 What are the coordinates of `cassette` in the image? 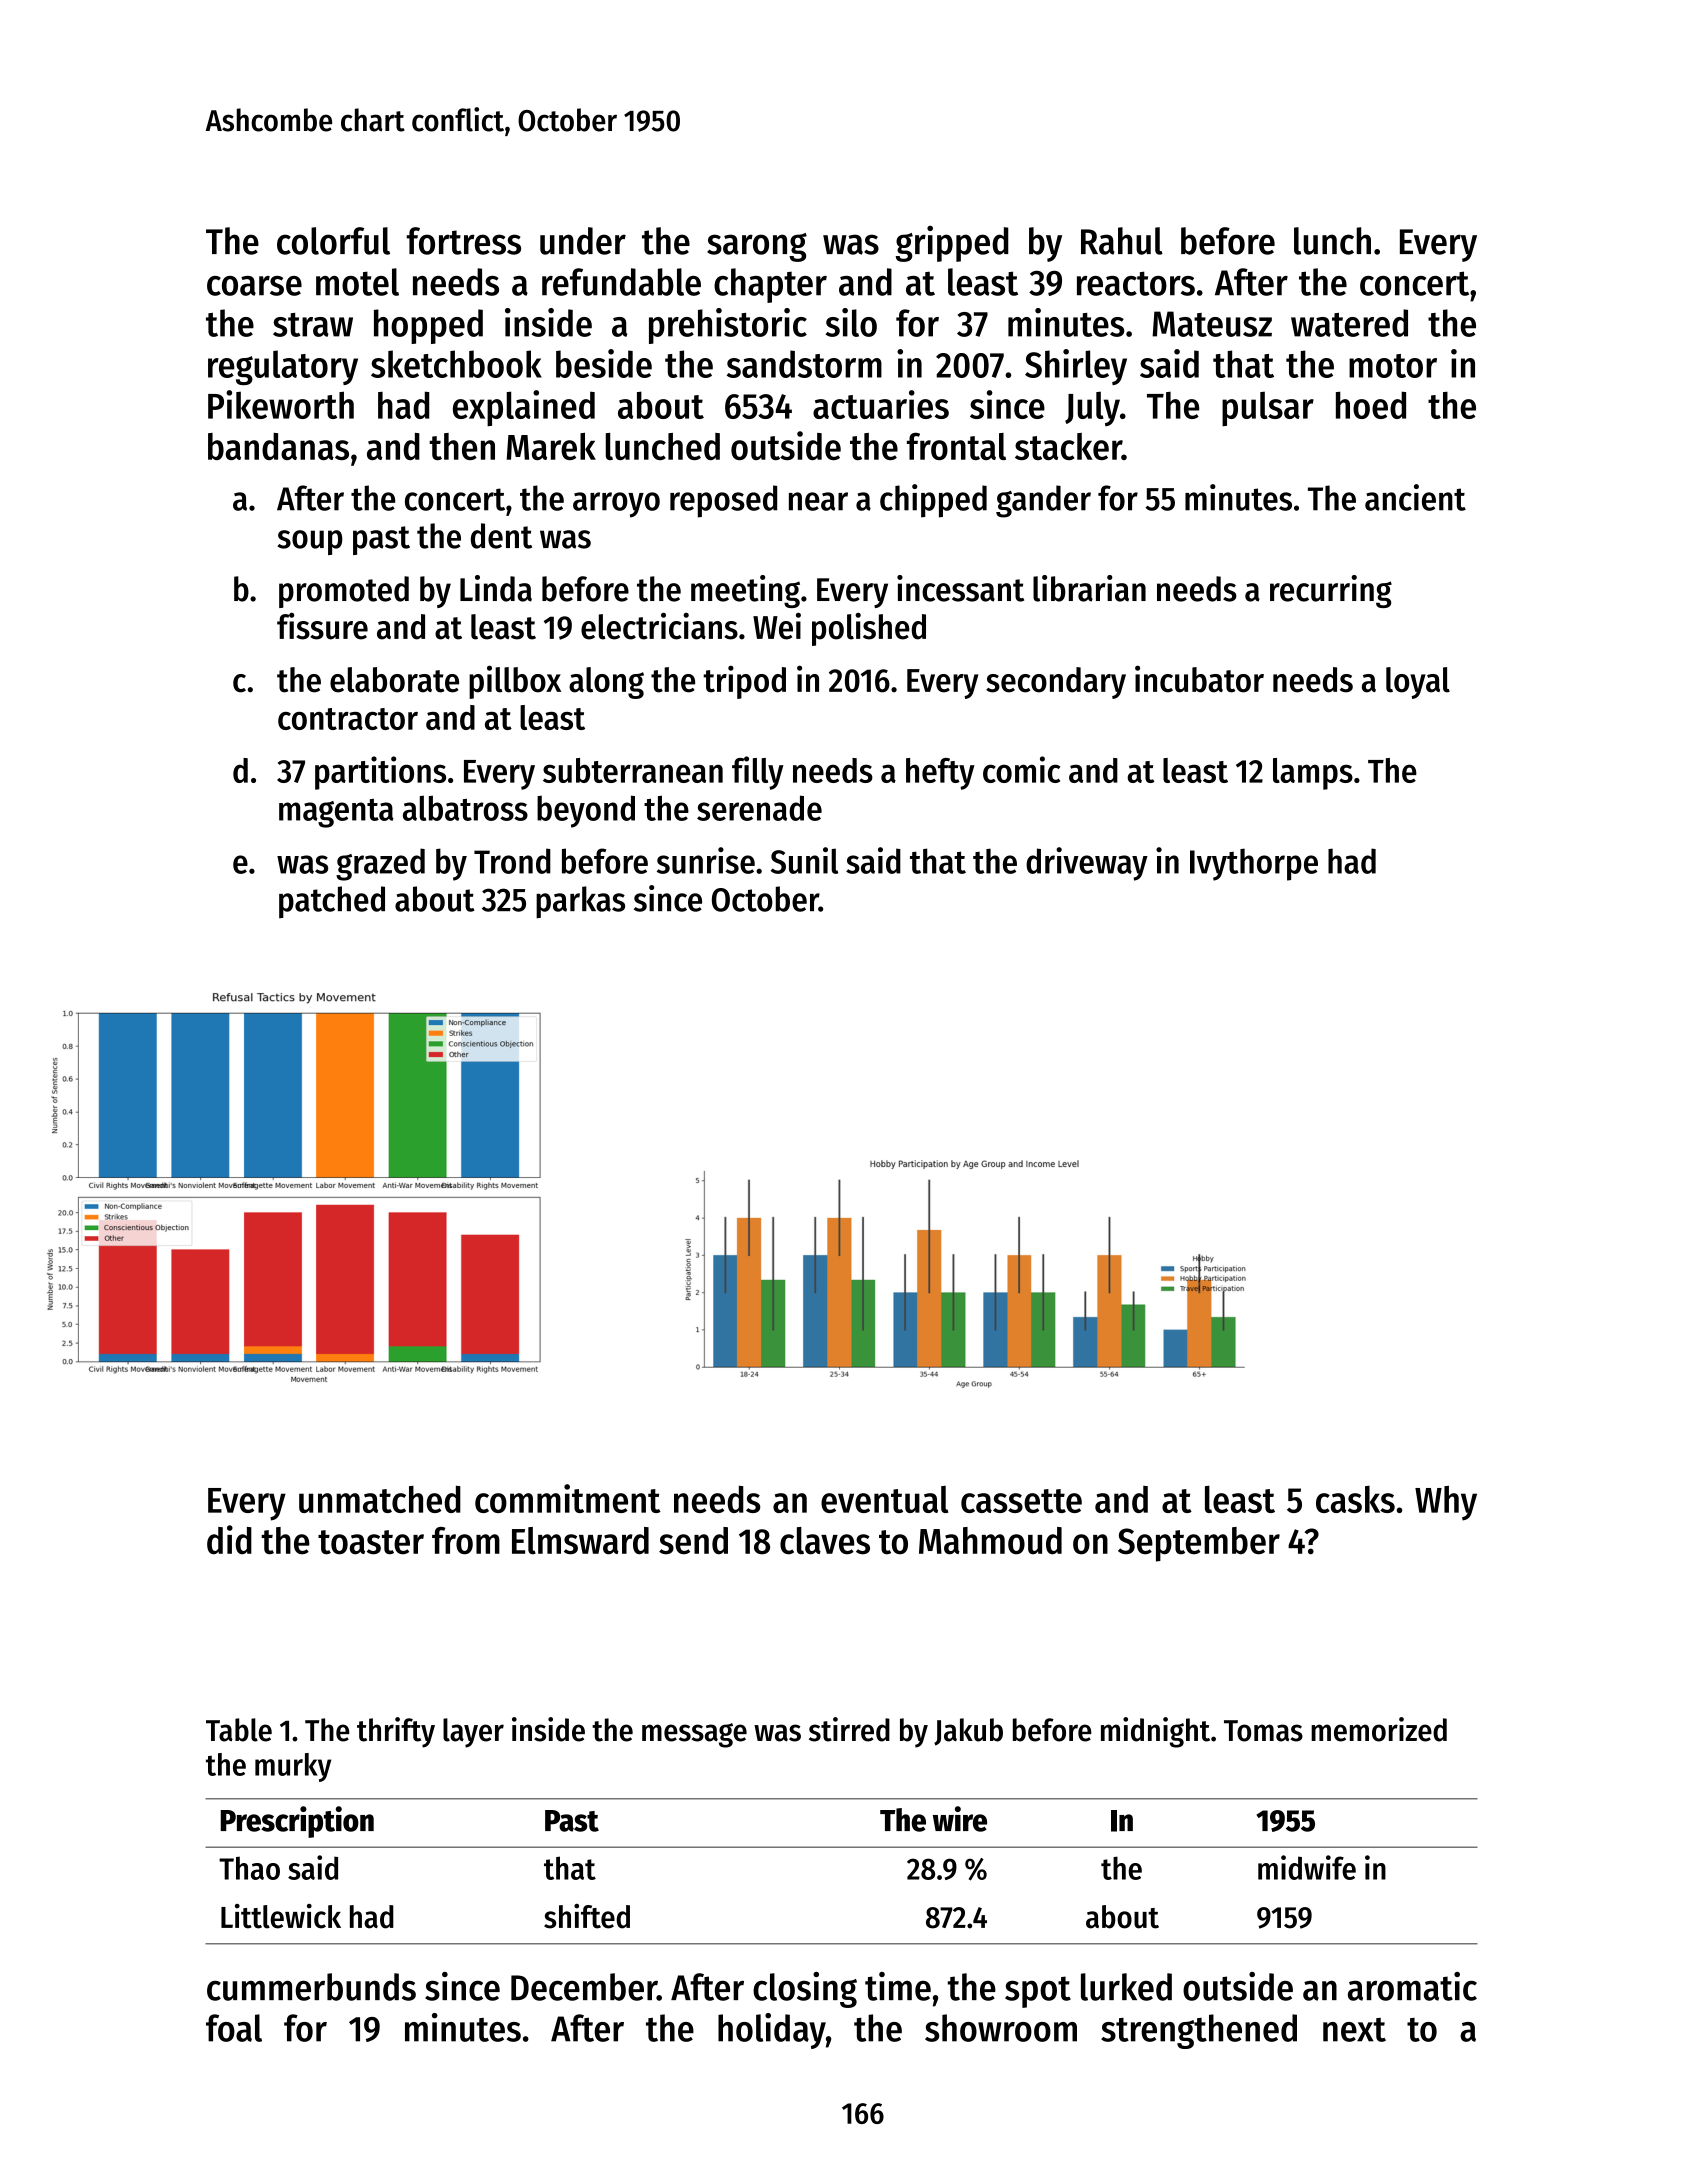 It's located at (1021, 1501).
